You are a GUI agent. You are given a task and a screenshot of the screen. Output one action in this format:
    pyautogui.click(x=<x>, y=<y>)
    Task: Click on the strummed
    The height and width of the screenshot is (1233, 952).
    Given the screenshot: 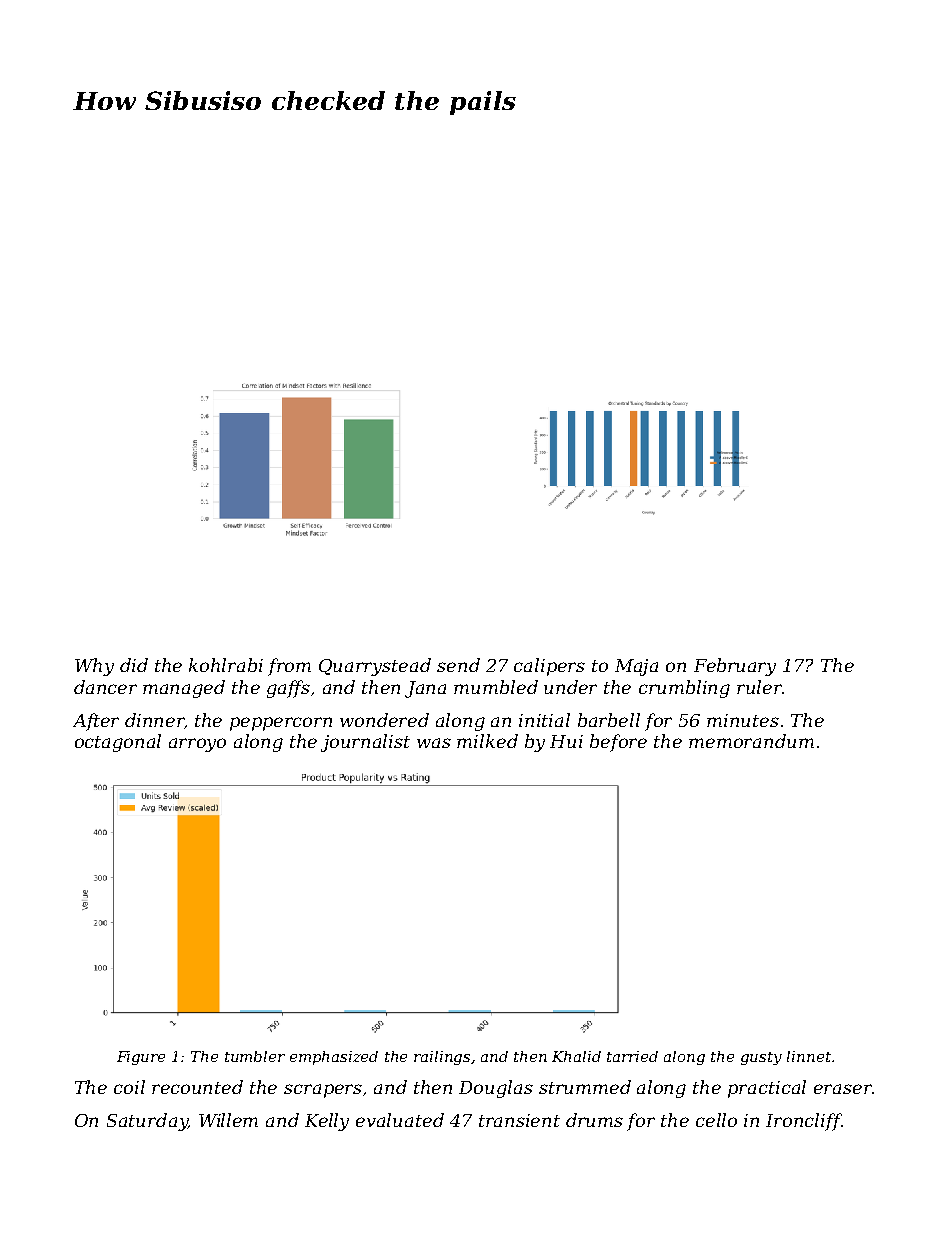 What is the action you would take?
    pyautogui.click(x=585, y=1087)
